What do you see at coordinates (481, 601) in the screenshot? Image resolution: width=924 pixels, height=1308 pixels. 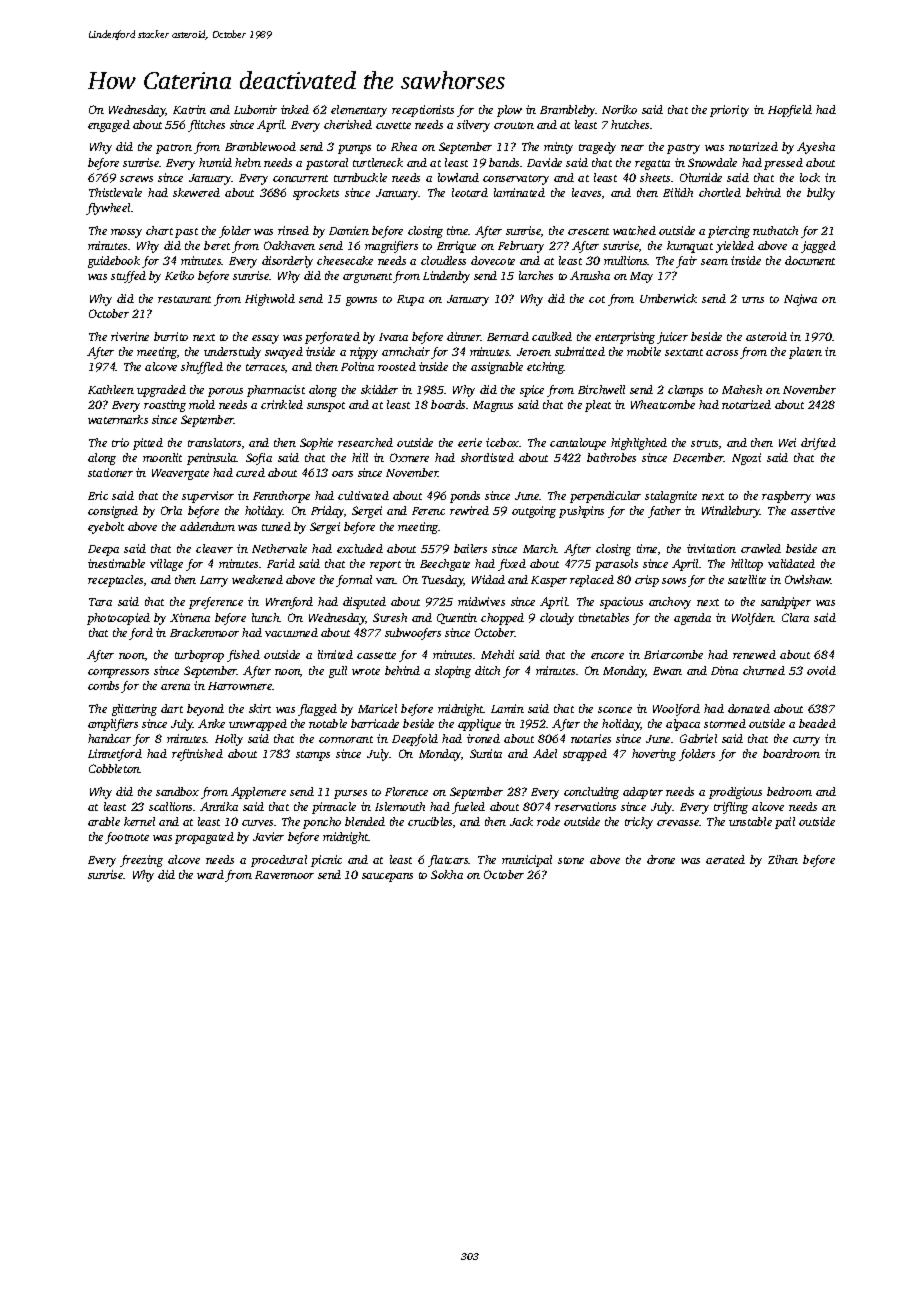 I see `midwives` at bounding box center [481, 601].
